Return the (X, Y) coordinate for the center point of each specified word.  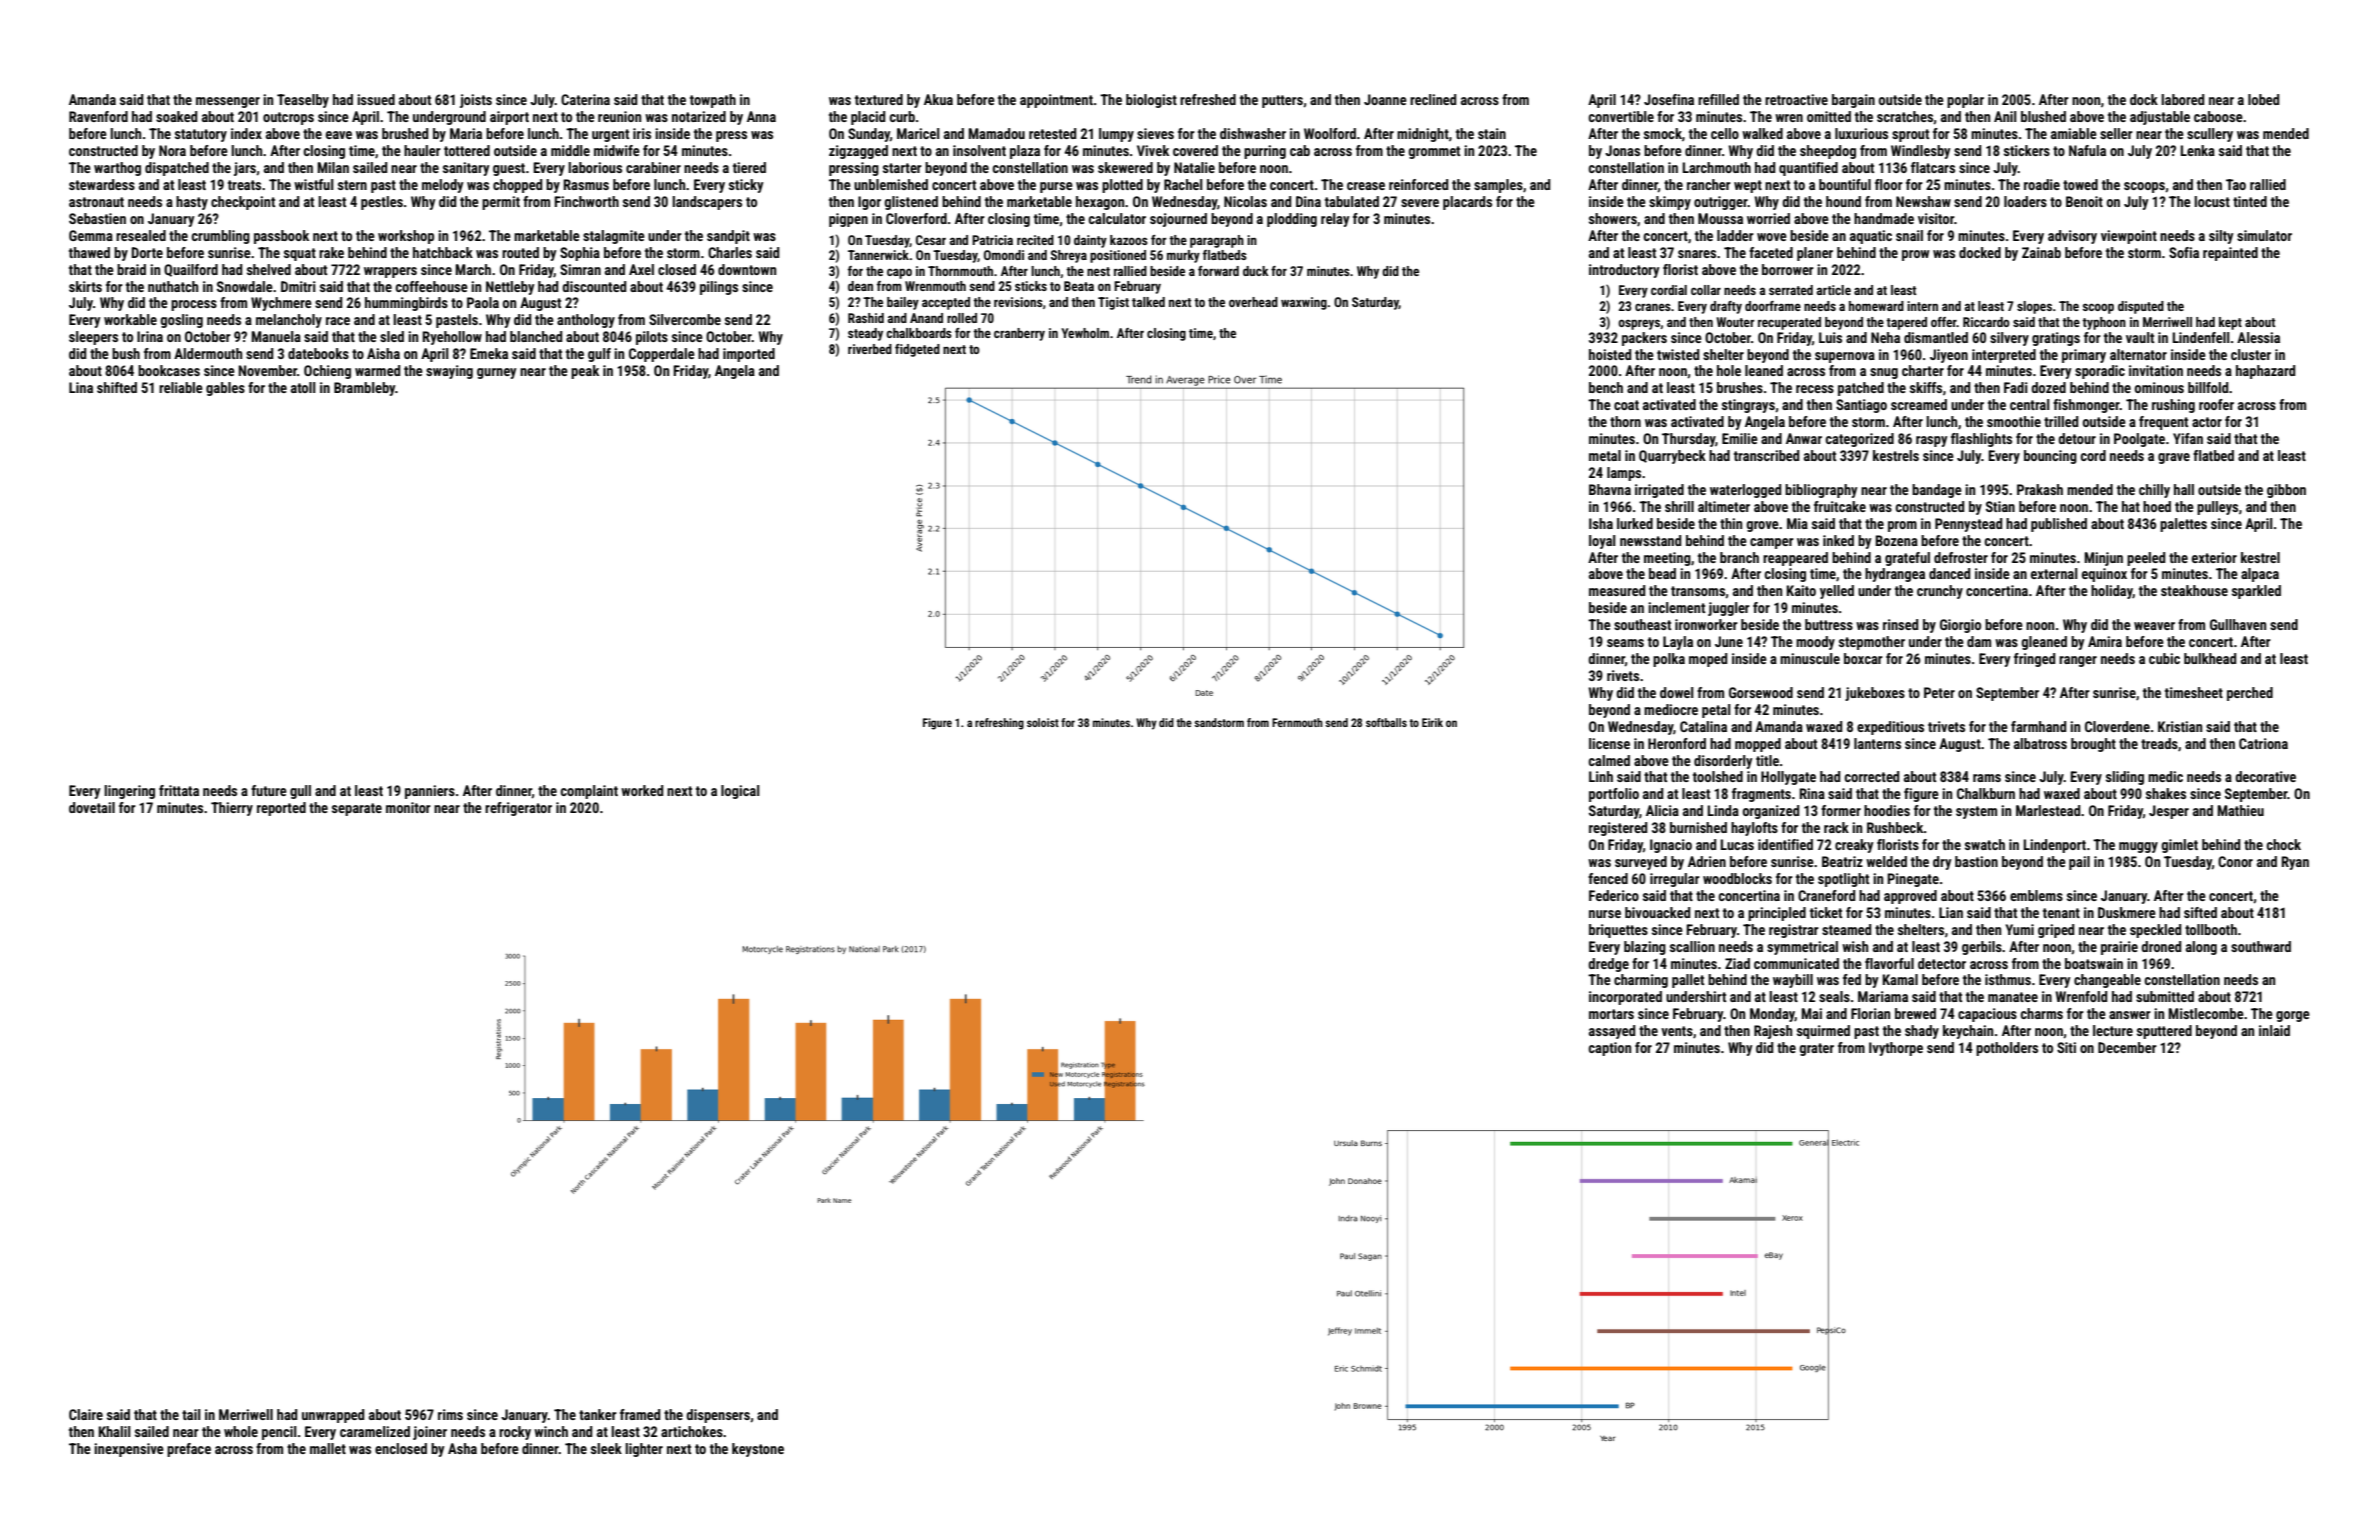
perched (2250, 694)
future (269, 790)
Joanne (1385, 99)
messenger (228, 102)
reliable (181, 387)
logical (740, 792)
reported (281, 809)
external (2054, 573)
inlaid (2274, 1030)
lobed (2263, 99)
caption (1609, 1049)
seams (1625, 643)
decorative (2265, 776)
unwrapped (333, 1416)
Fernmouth (1297, 722)
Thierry (232, 809)
